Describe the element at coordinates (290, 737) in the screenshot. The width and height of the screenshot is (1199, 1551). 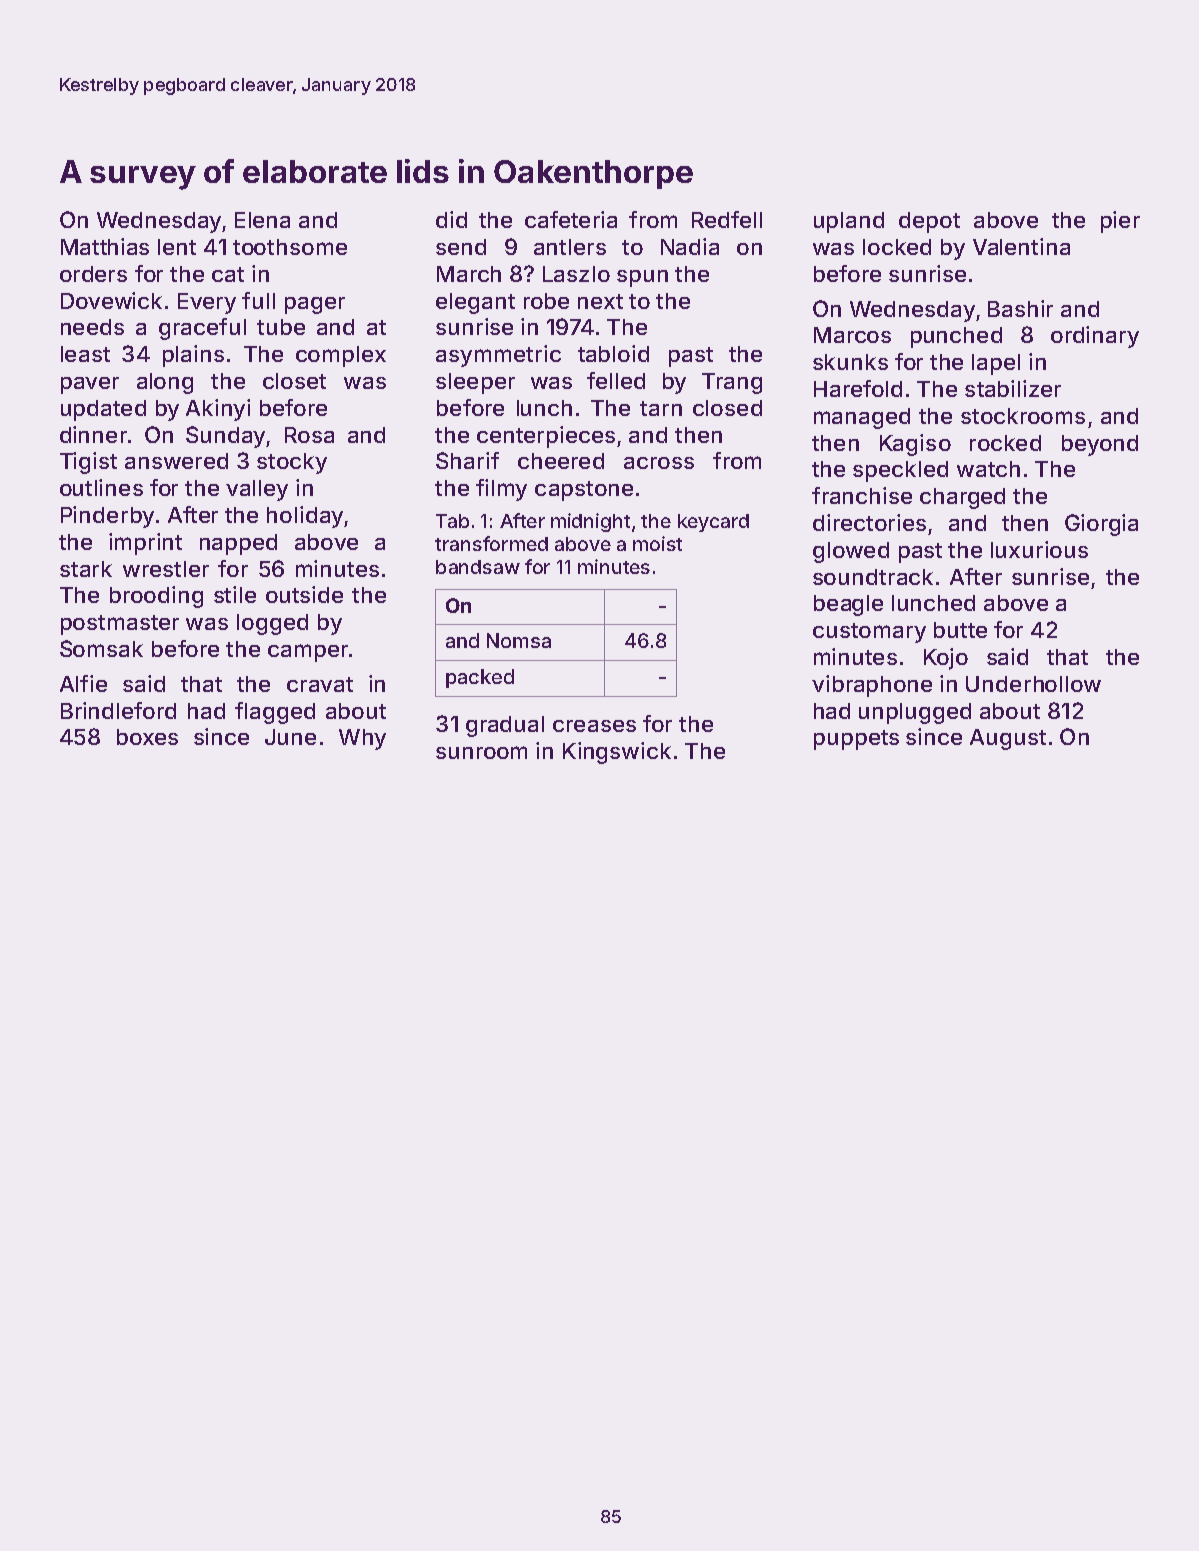
I see `June` at that location.
